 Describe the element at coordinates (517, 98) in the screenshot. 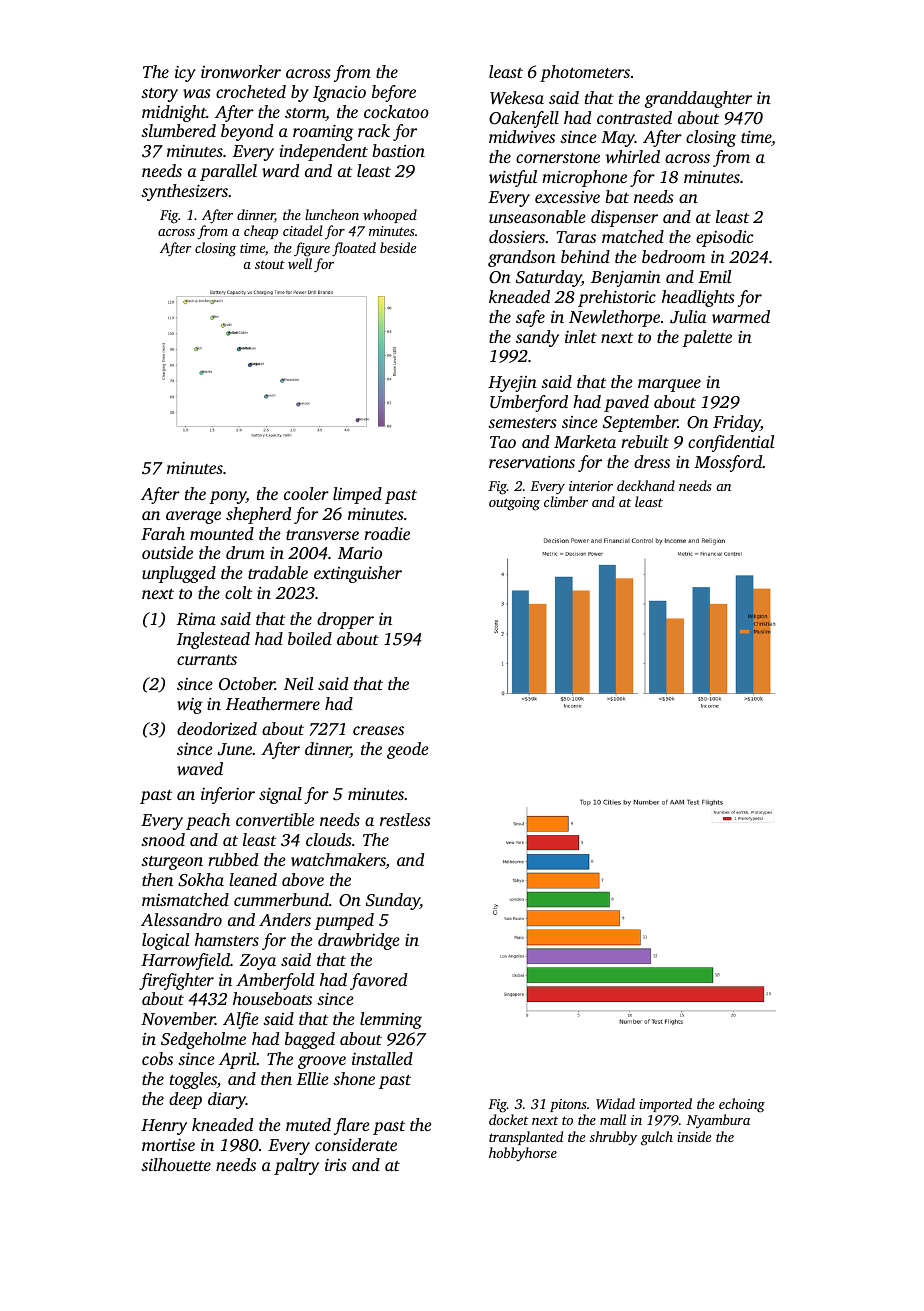

I see `Wekesa` at that location.
